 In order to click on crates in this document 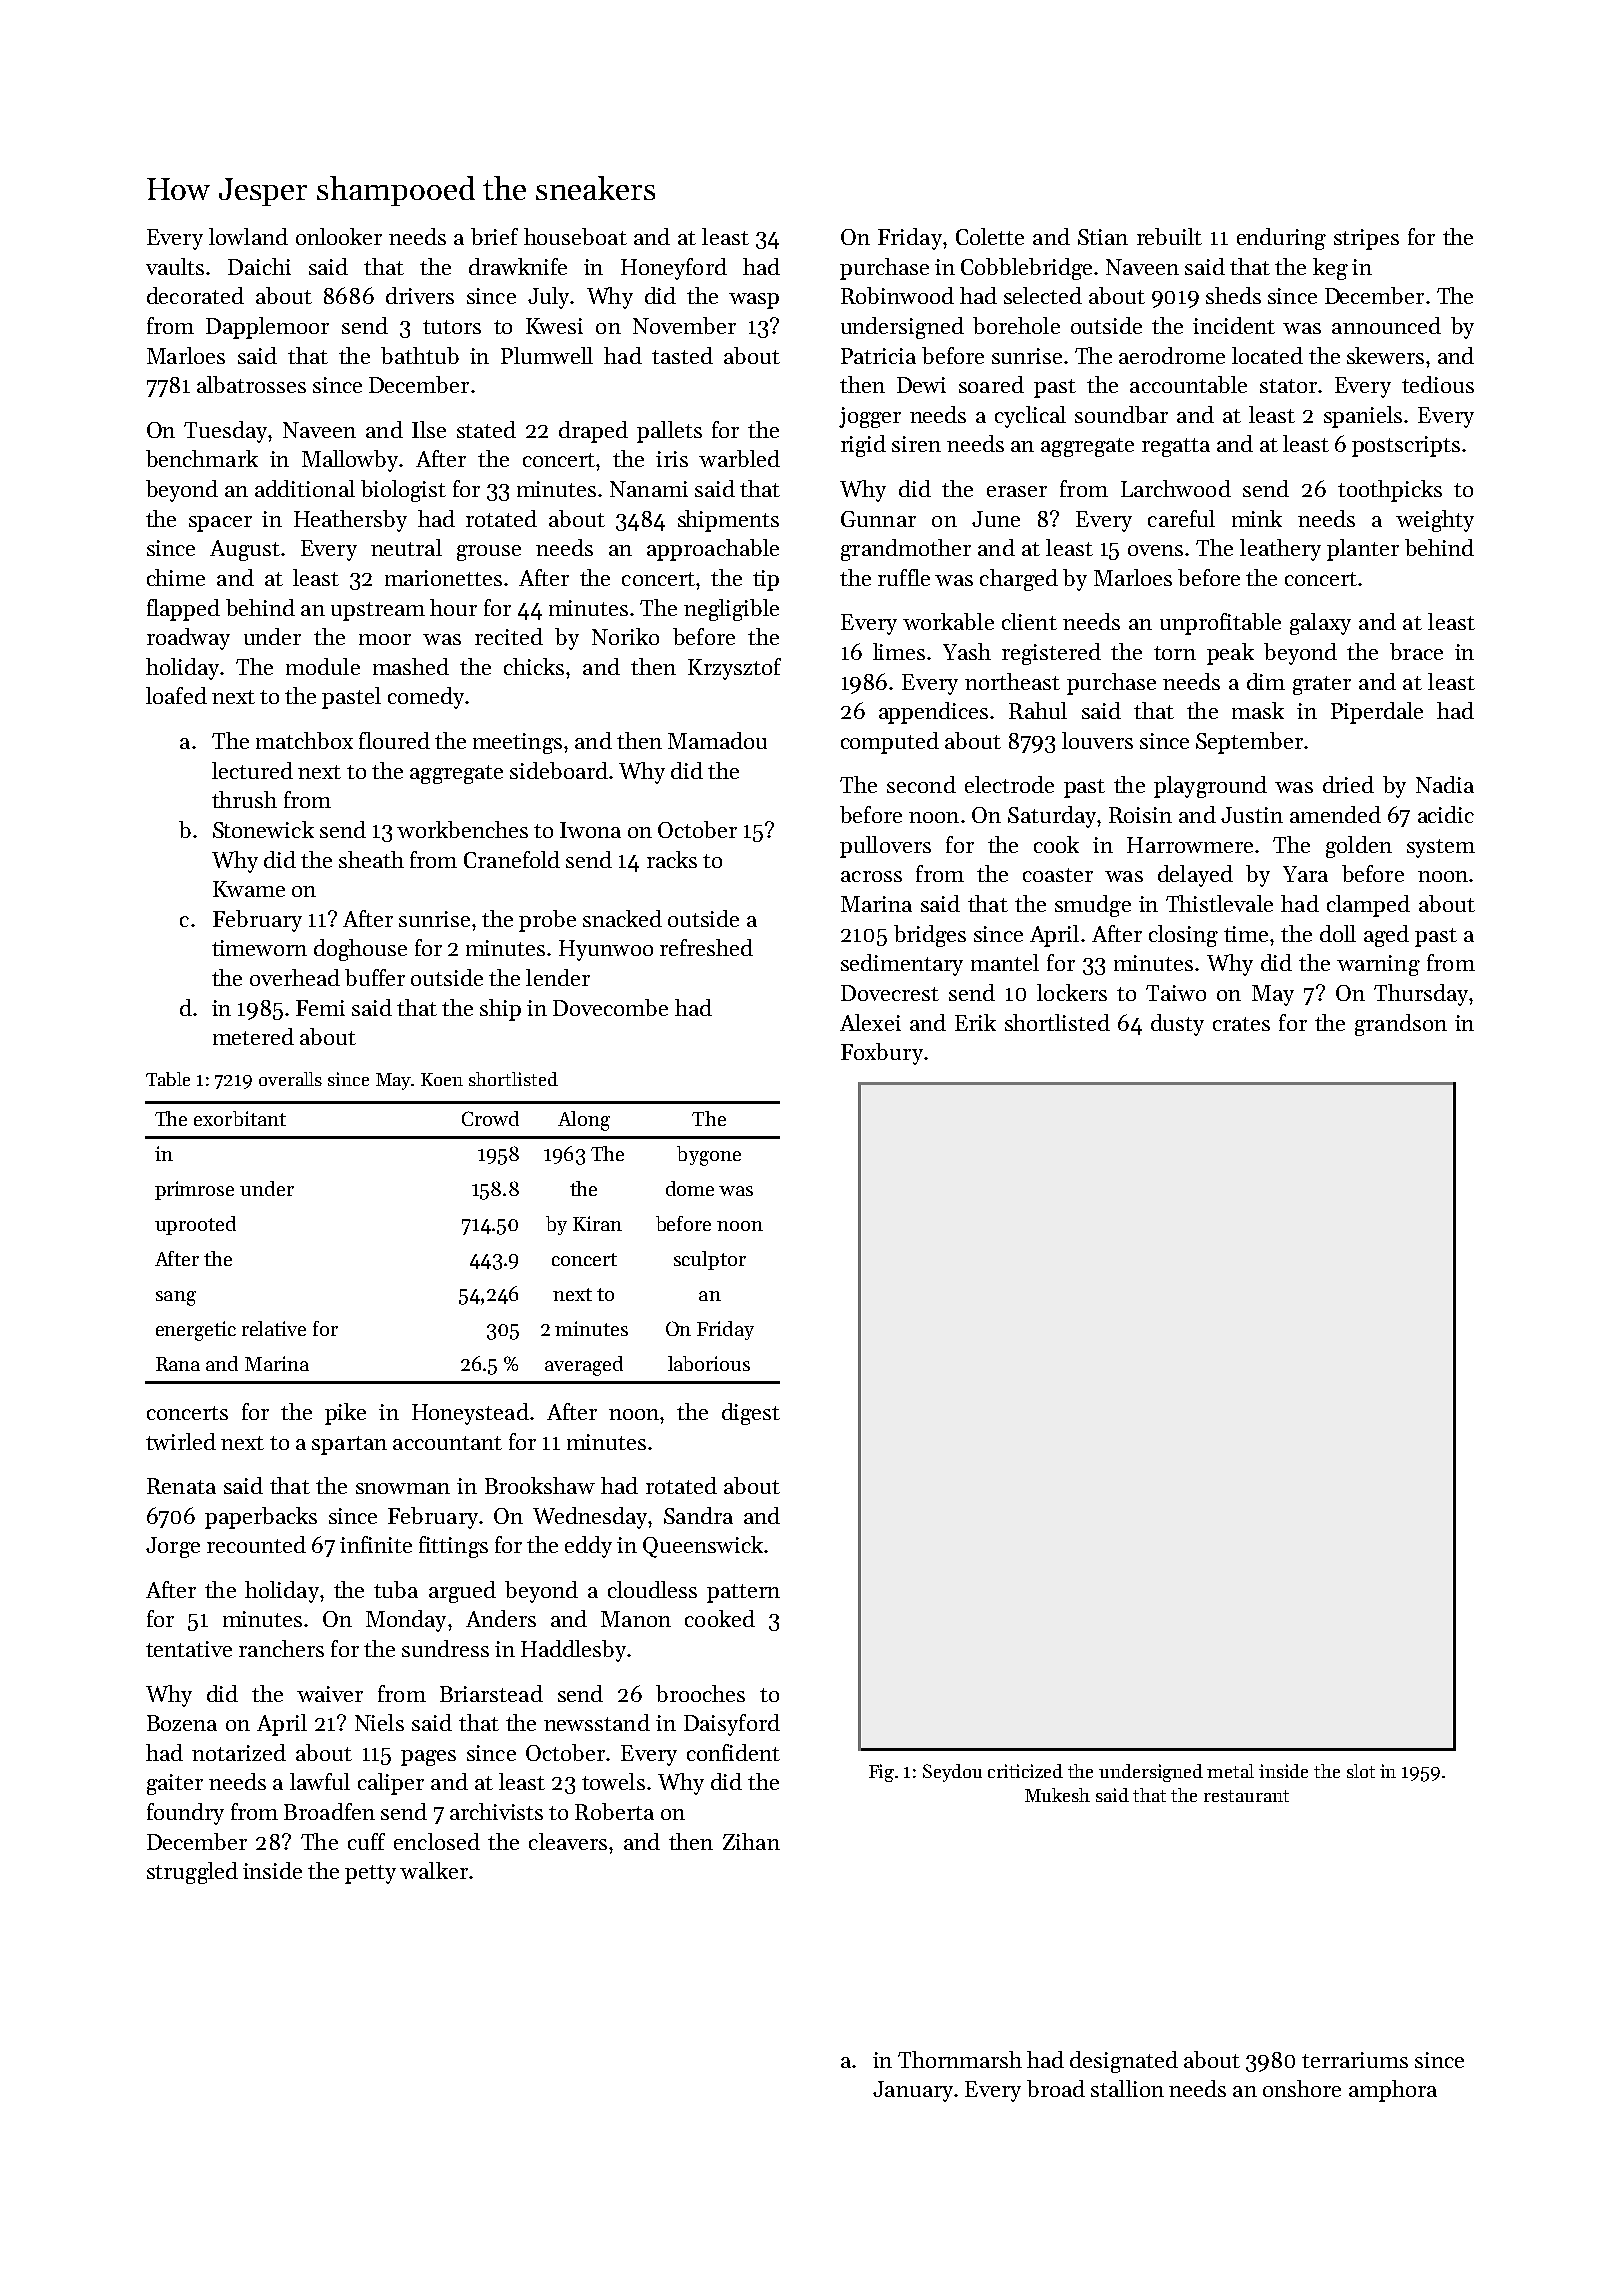, I will do `click(1241, 1024)`.
